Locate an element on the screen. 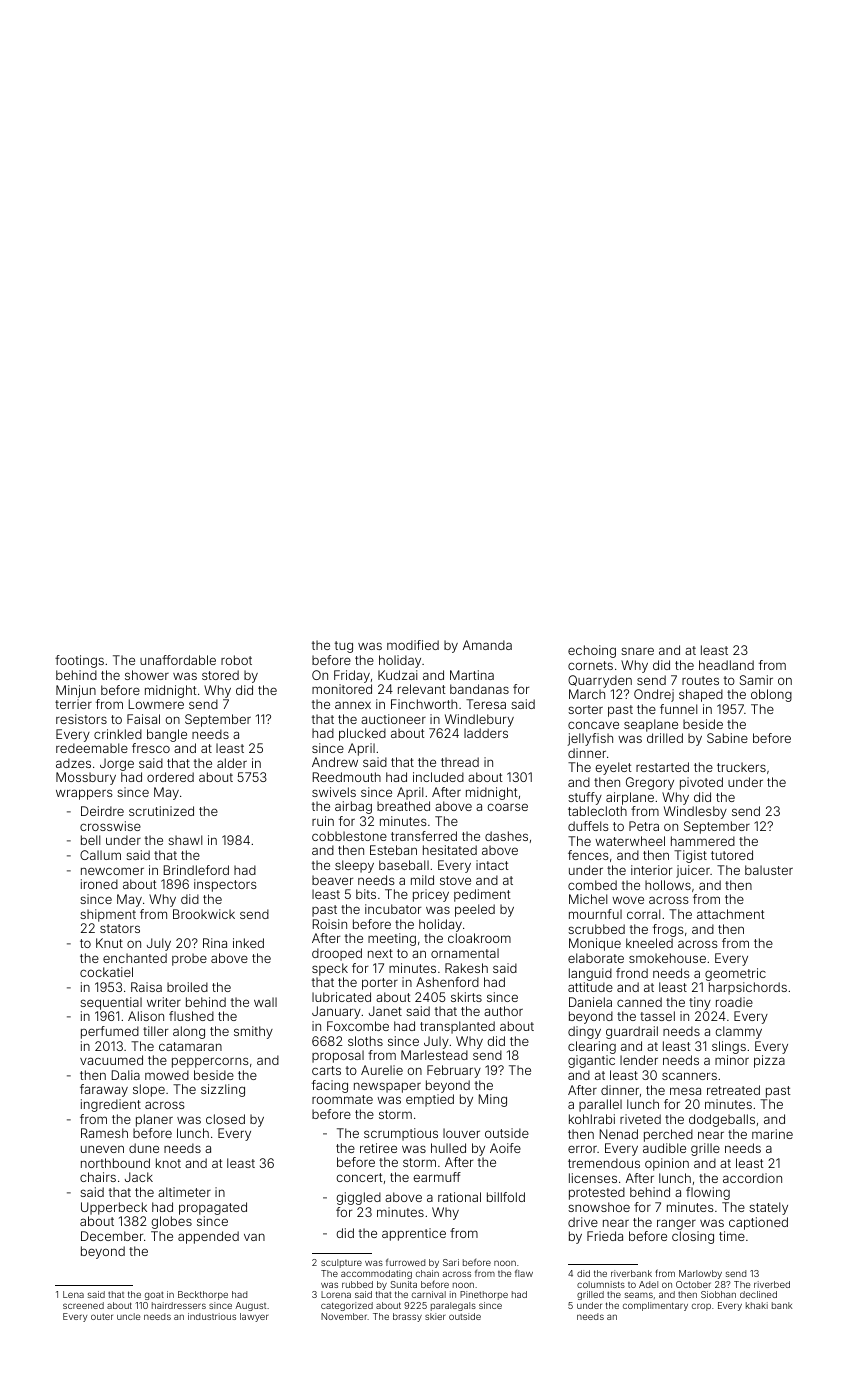 This screenshot has height=1400, width=849. snare is located at coordinates (637, 651).
